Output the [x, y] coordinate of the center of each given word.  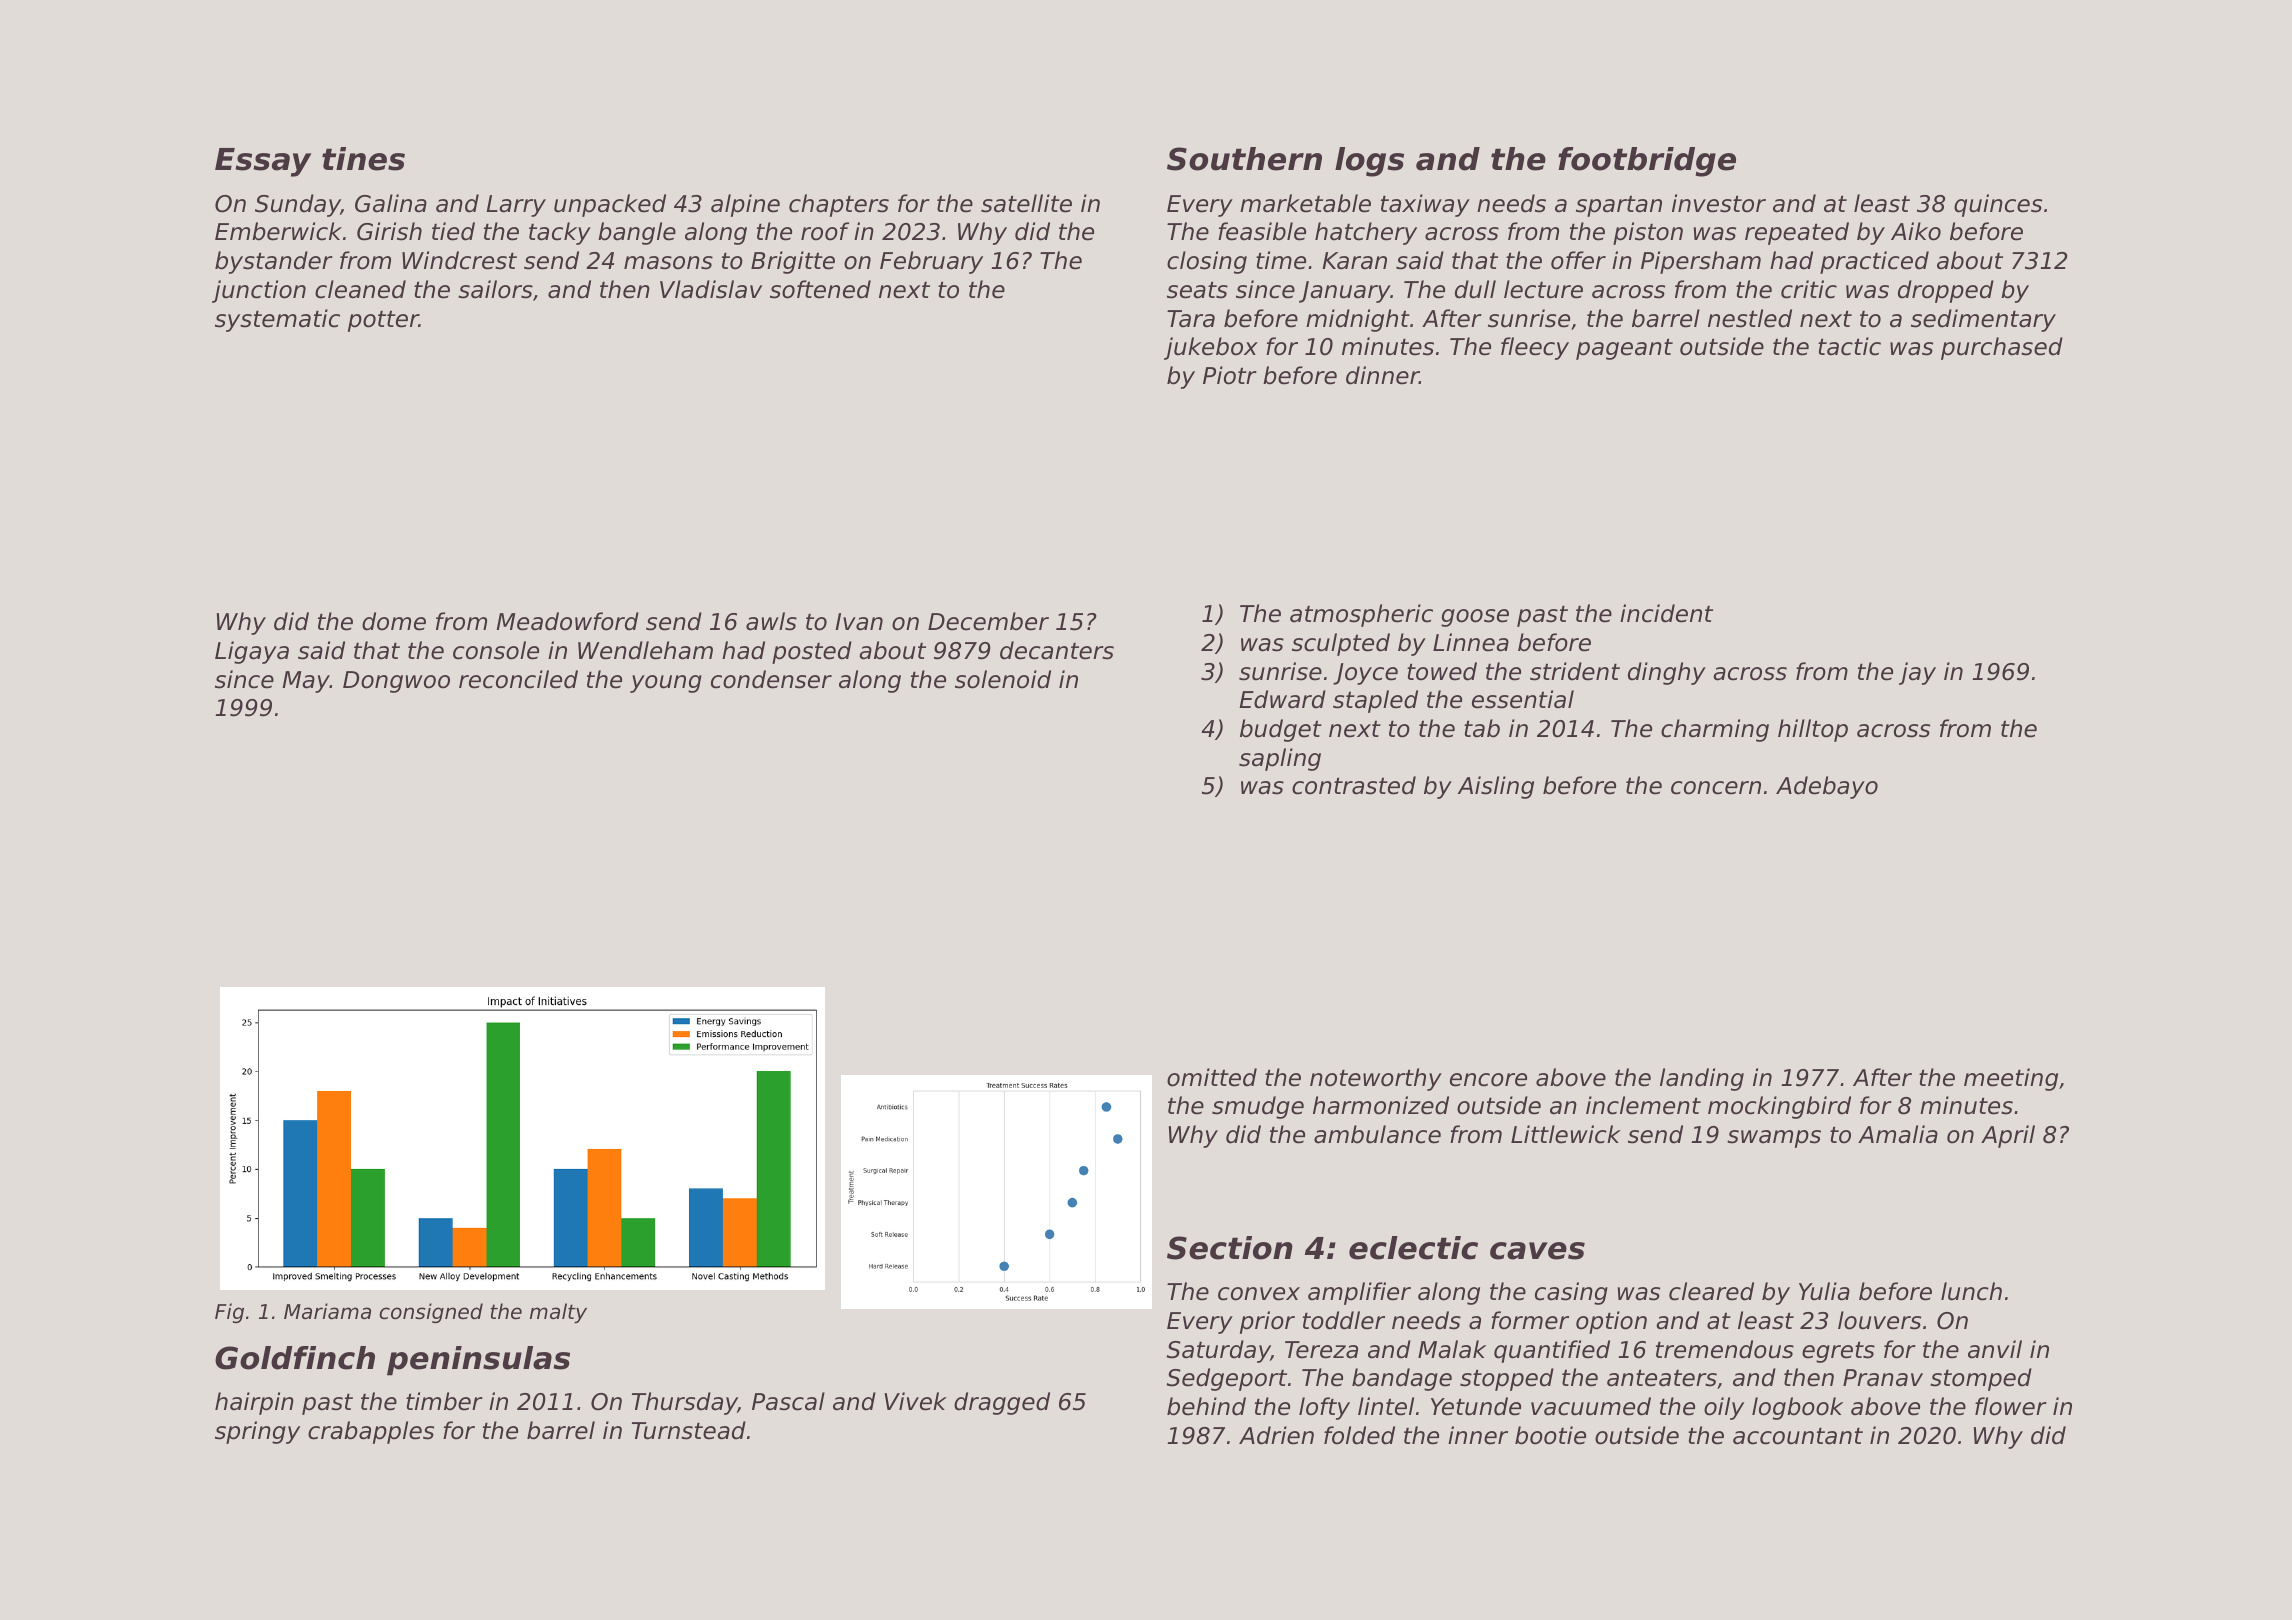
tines [363, 159]
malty [558, 1313]
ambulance [1377, 1134]
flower [2011, 1406]
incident [1666, 613]
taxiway [1425, 205]
